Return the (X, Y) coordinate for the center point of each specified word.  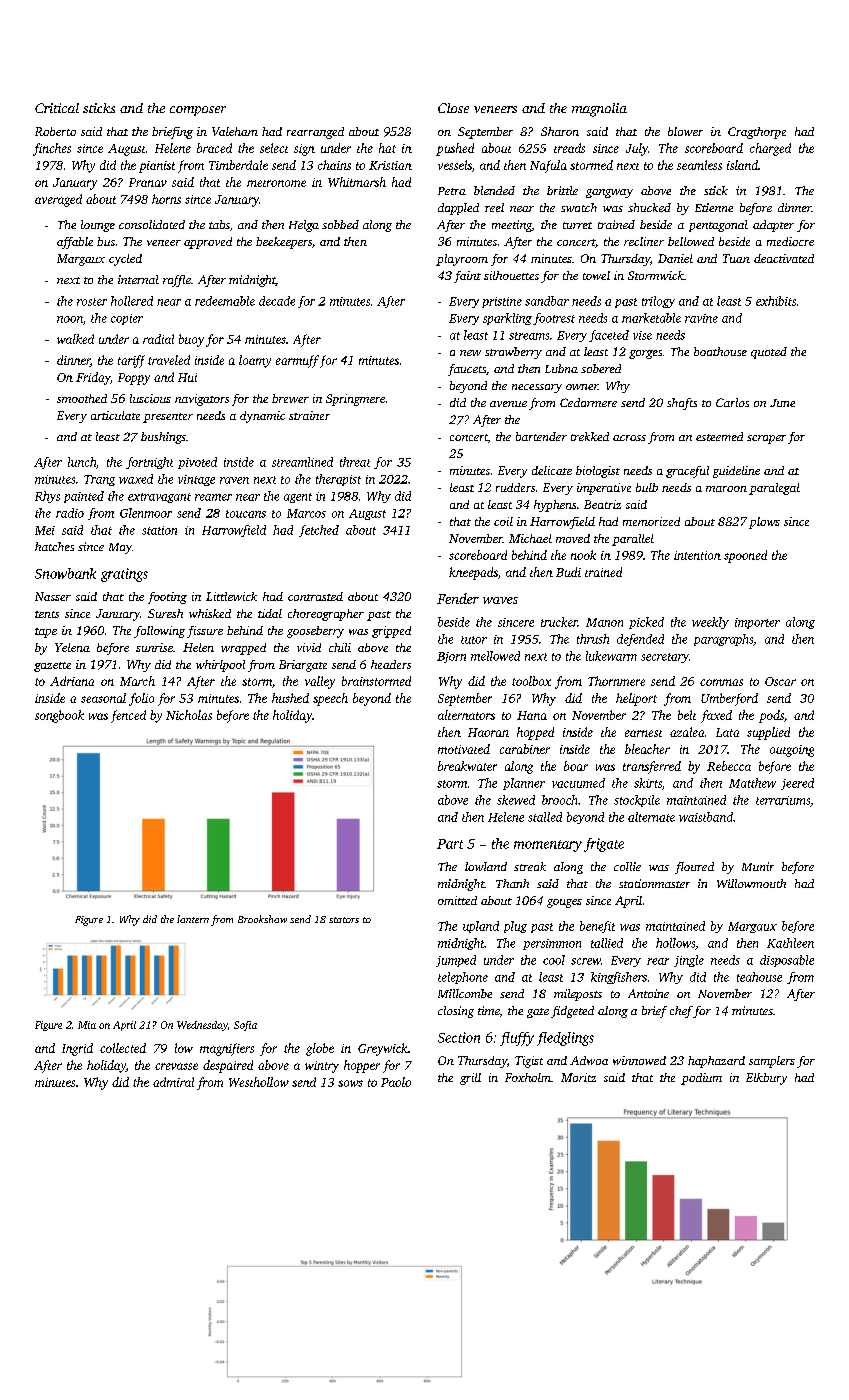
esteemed (719, 436)
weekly (710, 623)
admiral (173, 1082)
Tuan (736, 258)
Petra (452, 191)
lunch (82, 462)
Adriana (72, 681)
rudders (515, 487)
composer (198, 111)
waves (500, 600)
